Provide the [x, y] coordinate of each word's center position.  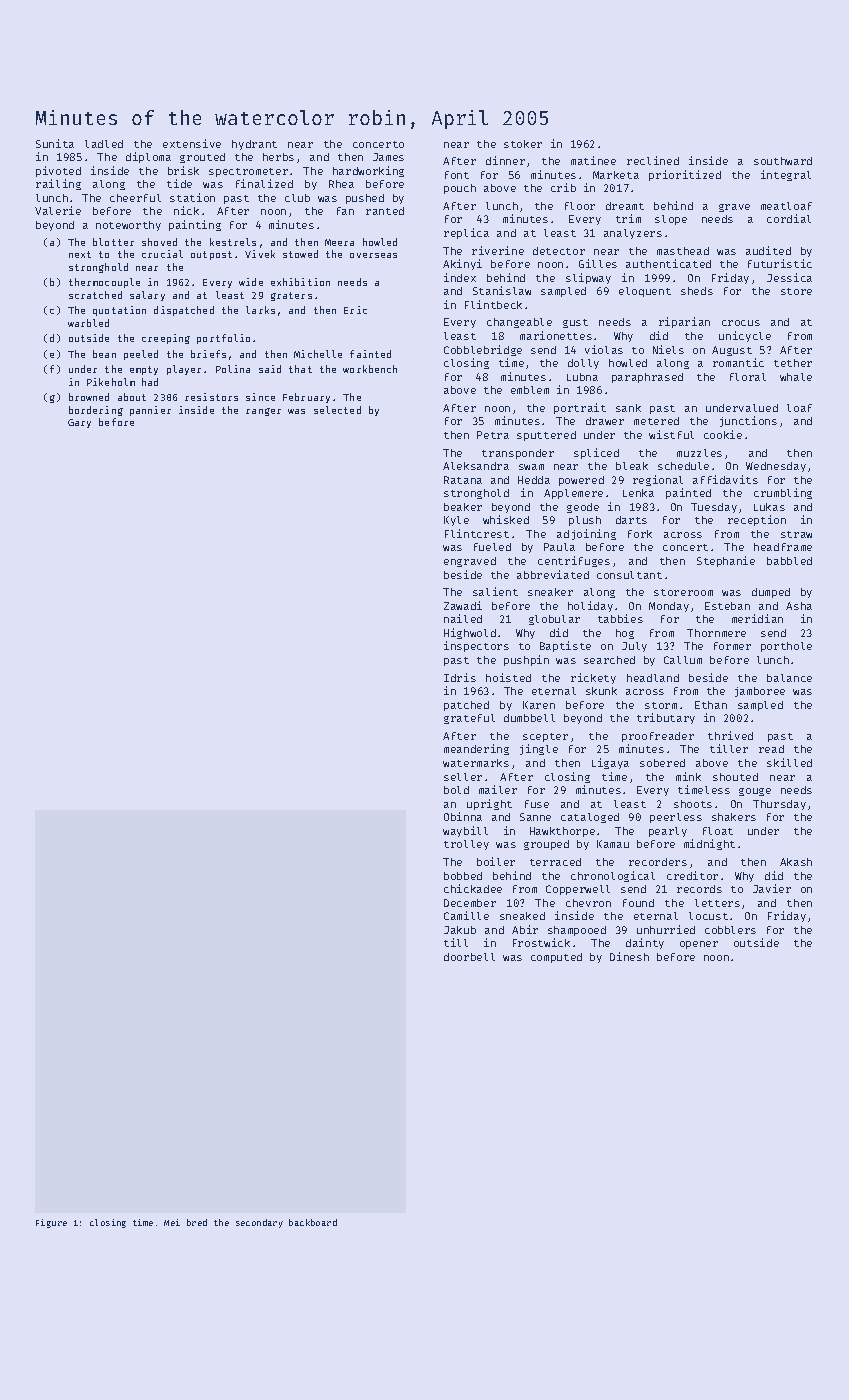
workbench [370, 369]
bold [456, 790]
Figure [51, 1223]
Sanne [535, 817]
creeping [166, 339]
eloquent [645, 292]
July [634, 647]
